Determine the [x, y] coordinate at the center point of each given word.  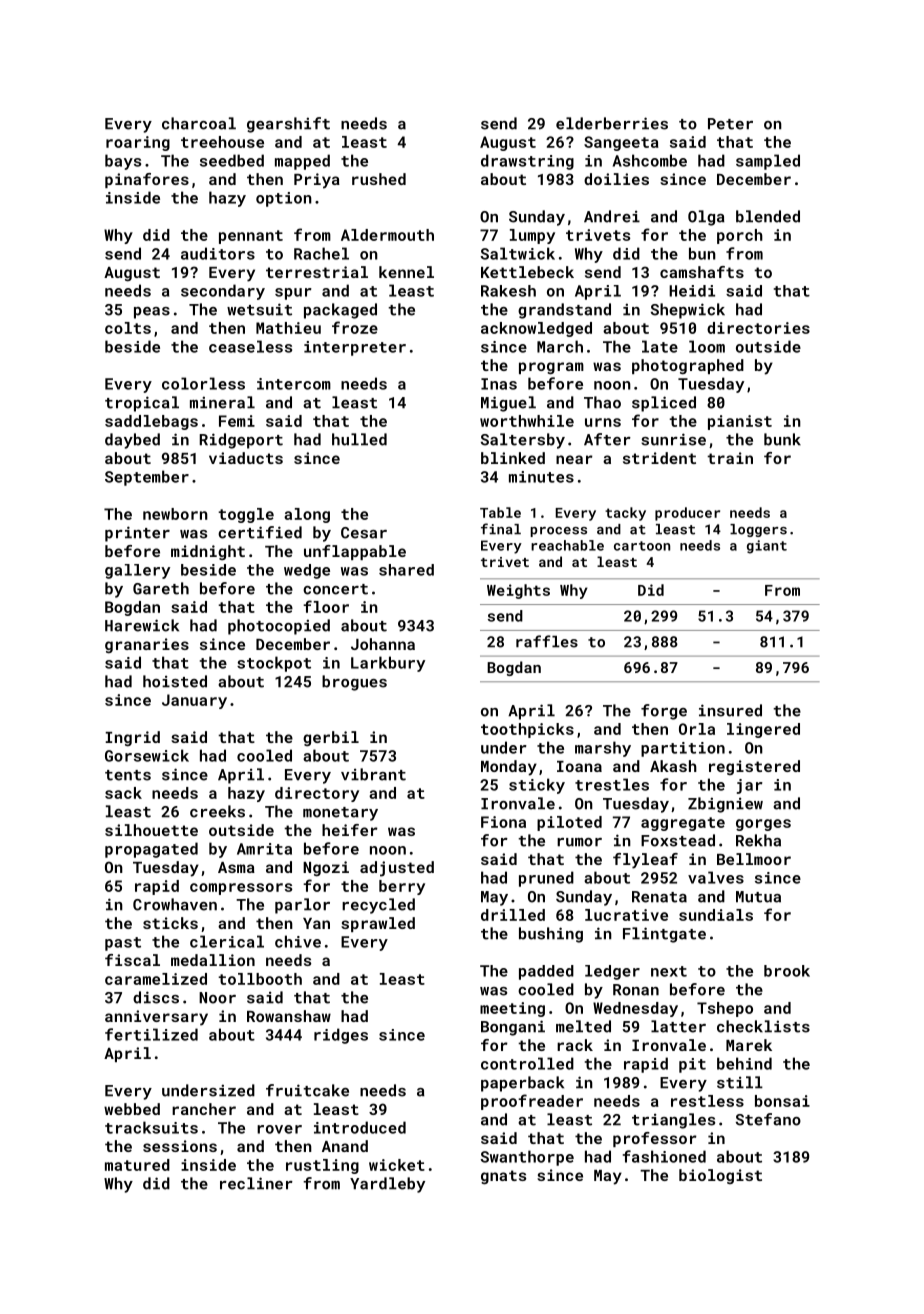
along [307, 515]
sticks [170, 923]
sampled [768, 162]
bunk [782, 439]
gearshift [288, 125]
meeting [512, 1009]
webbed [132, 1109]
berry [402, 887]
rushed [379, 179]
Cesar [364, 533]
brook [787, 971]
